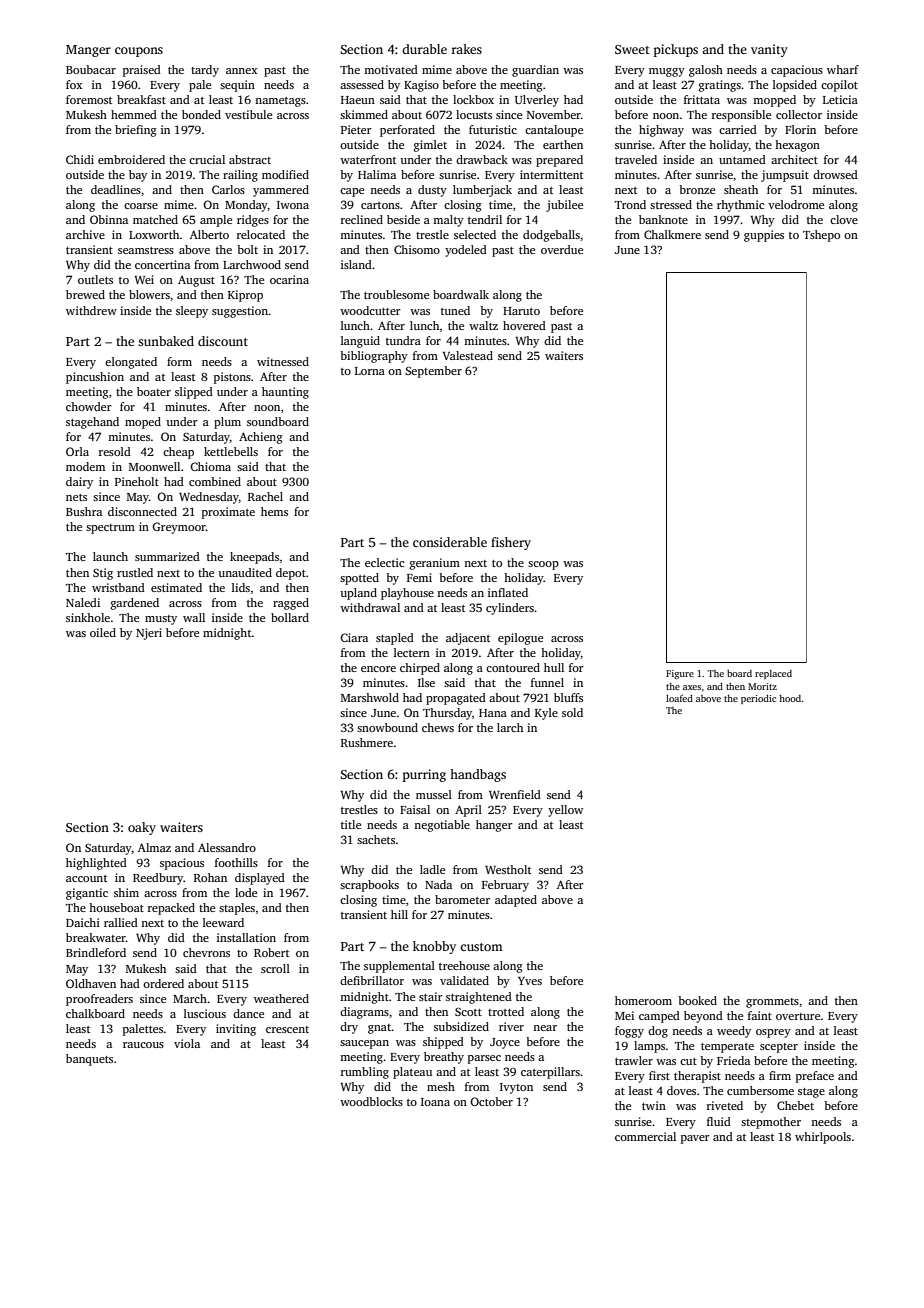 The height and width of the image is (1308, 924). I want to click on spacious, so click(182, 864).
